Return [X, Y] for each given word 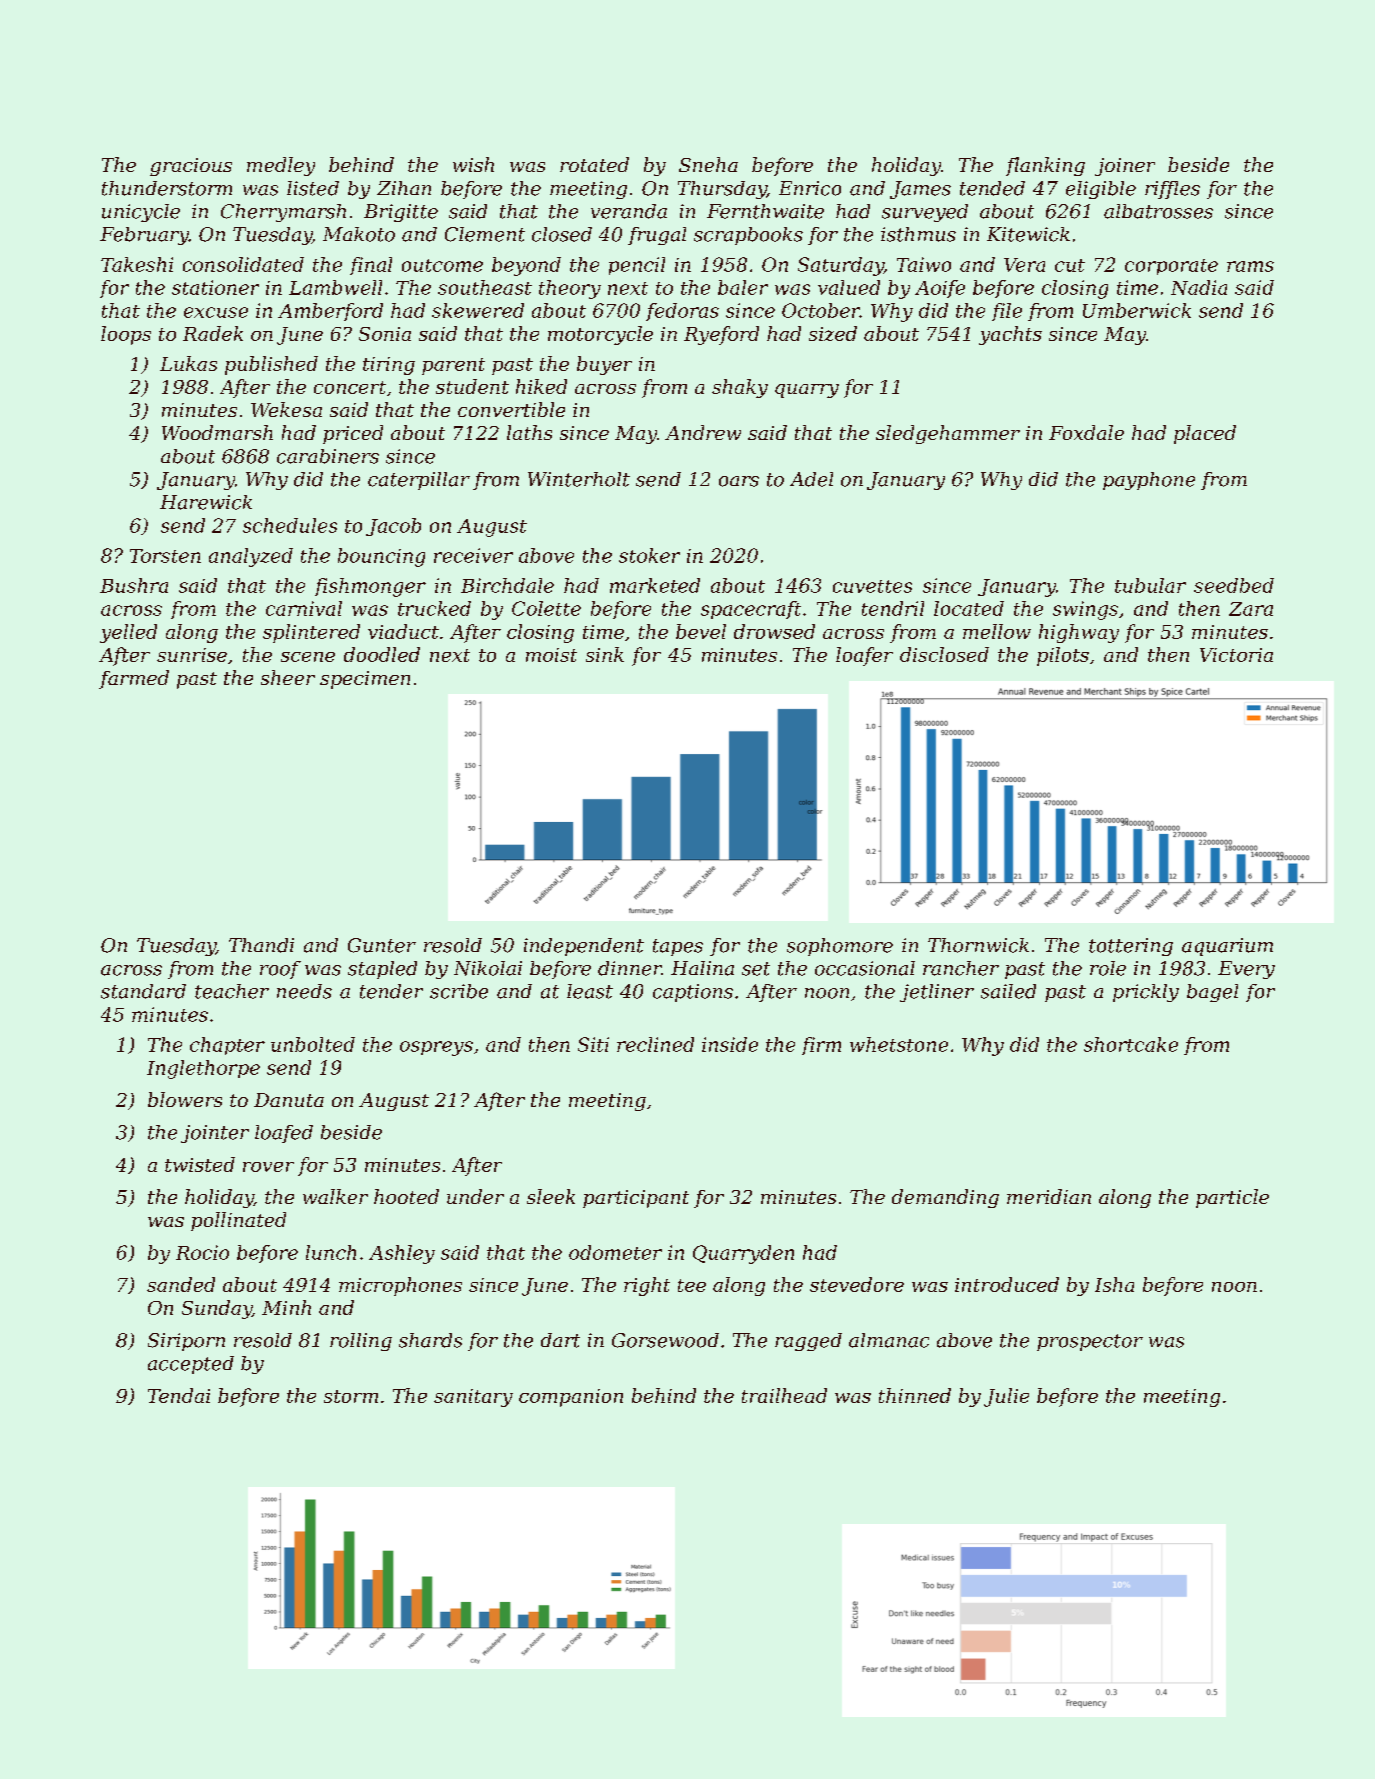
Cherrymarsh [283, 213]
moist [551, 655]
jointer [215, 1134]
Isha [1114, 1284]
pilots [1063, 656]
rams [1250, 266]
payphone [1149, 481]
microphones [400, 1286]
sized [833, 333]
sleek [551, 1196]
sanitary [473, 1398]
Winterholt [579, 479]
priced [353, 434]
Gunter [382, 945]
